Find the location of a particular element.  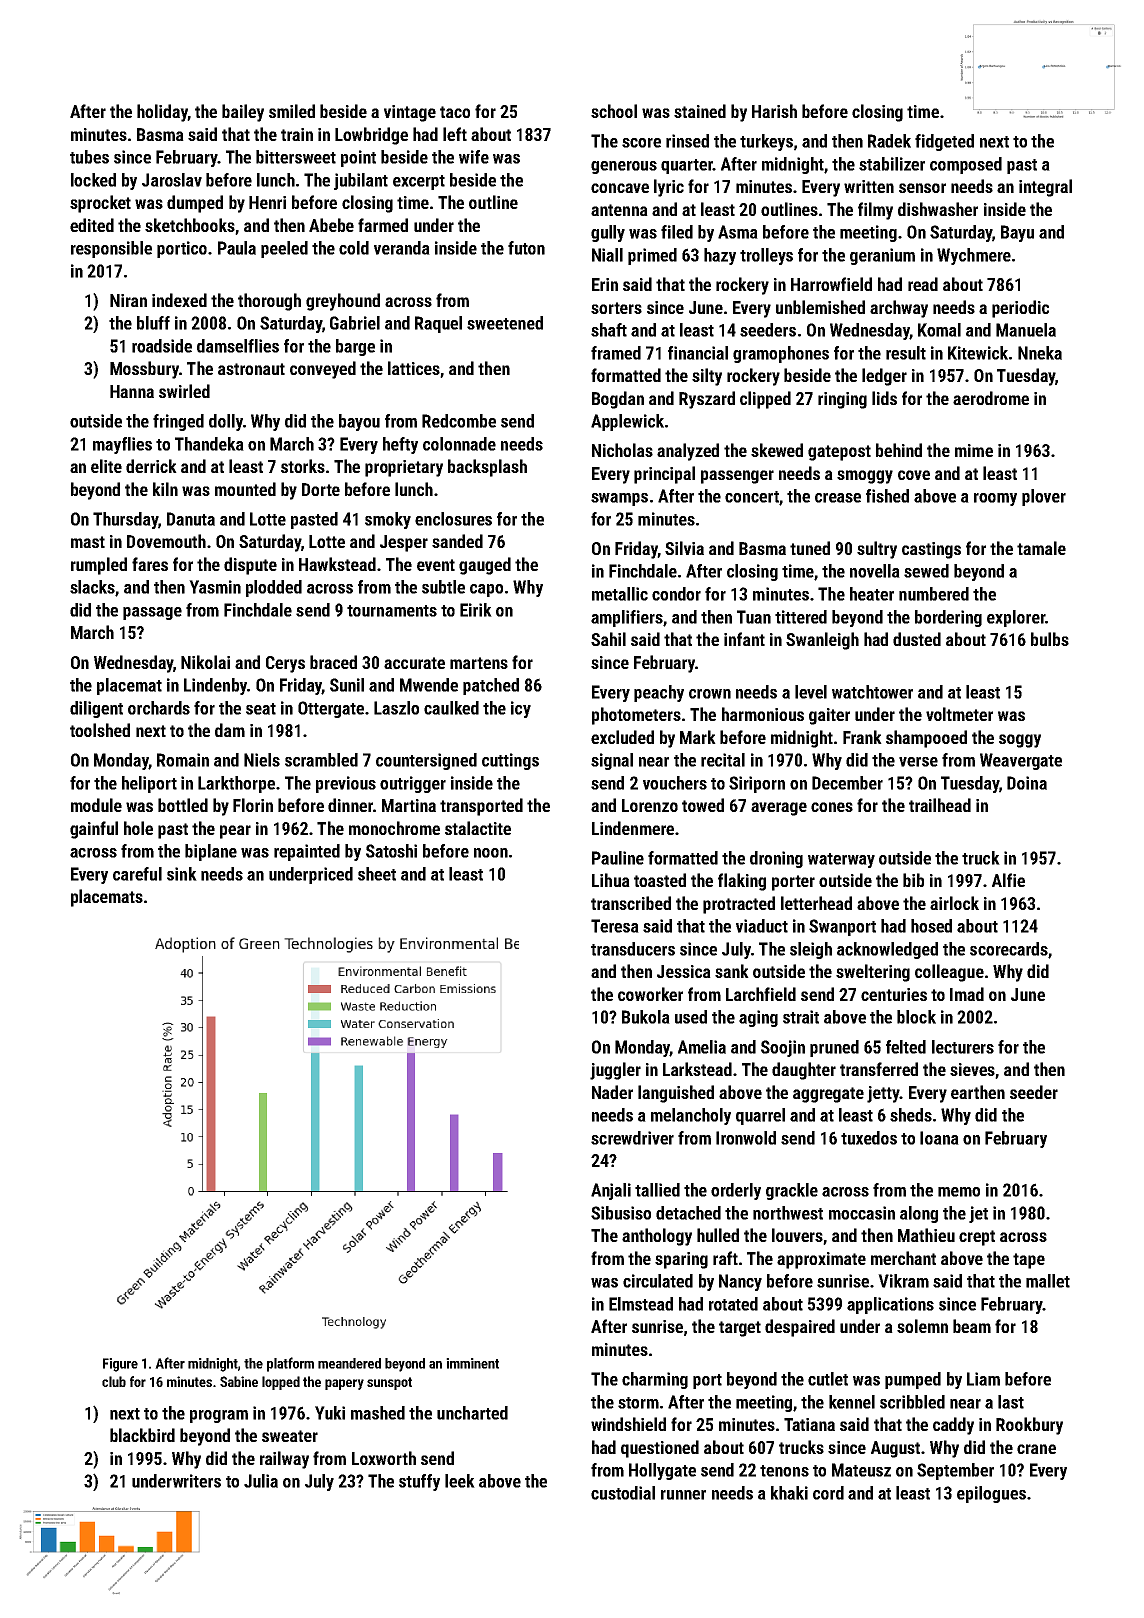

voltmeter is located at coordinates (959, 714).
